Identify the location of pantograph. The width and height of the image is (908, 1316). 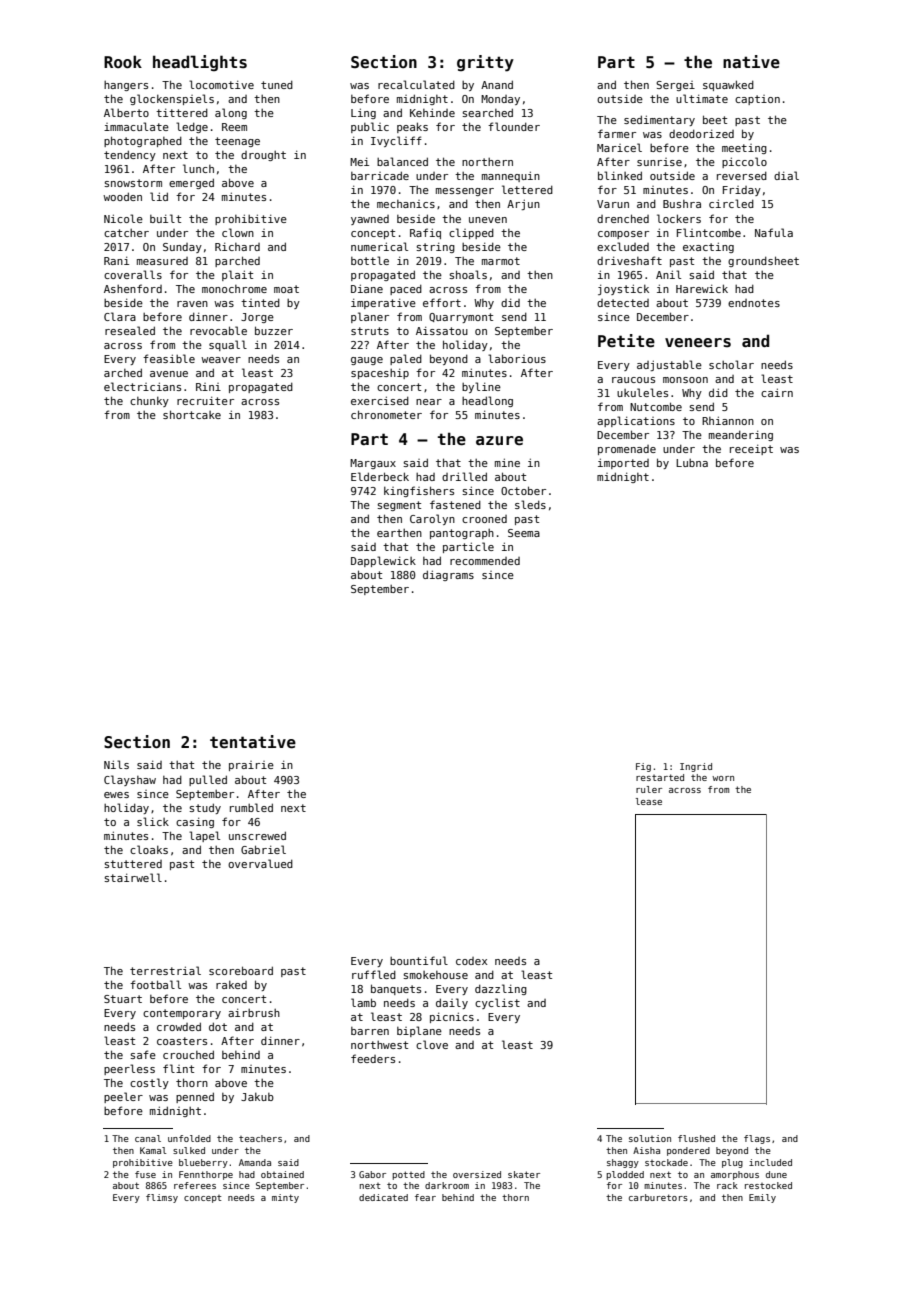
(462, 534).
